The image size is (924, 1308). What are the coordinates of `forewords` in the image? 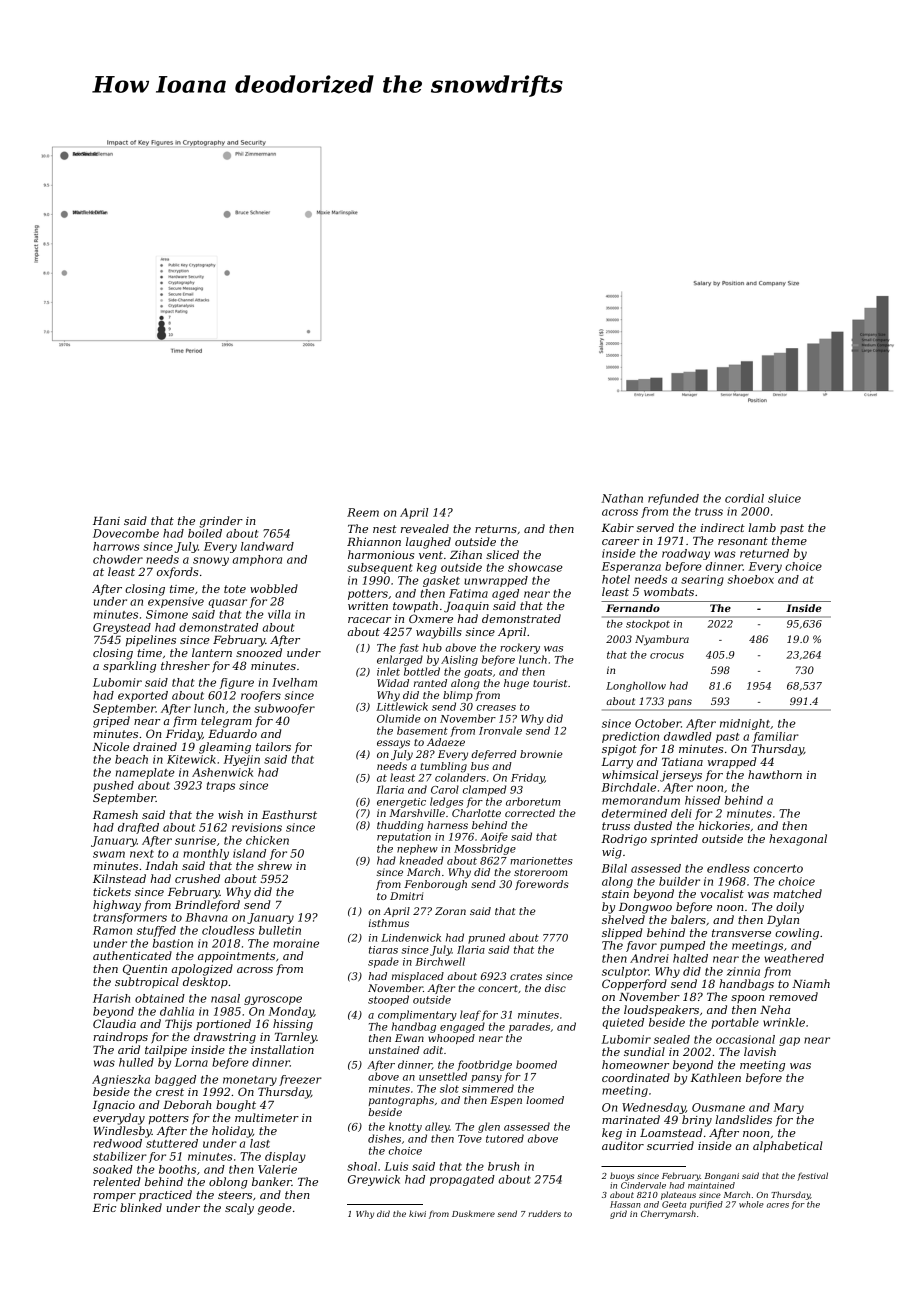 It's located at (542, 885).
